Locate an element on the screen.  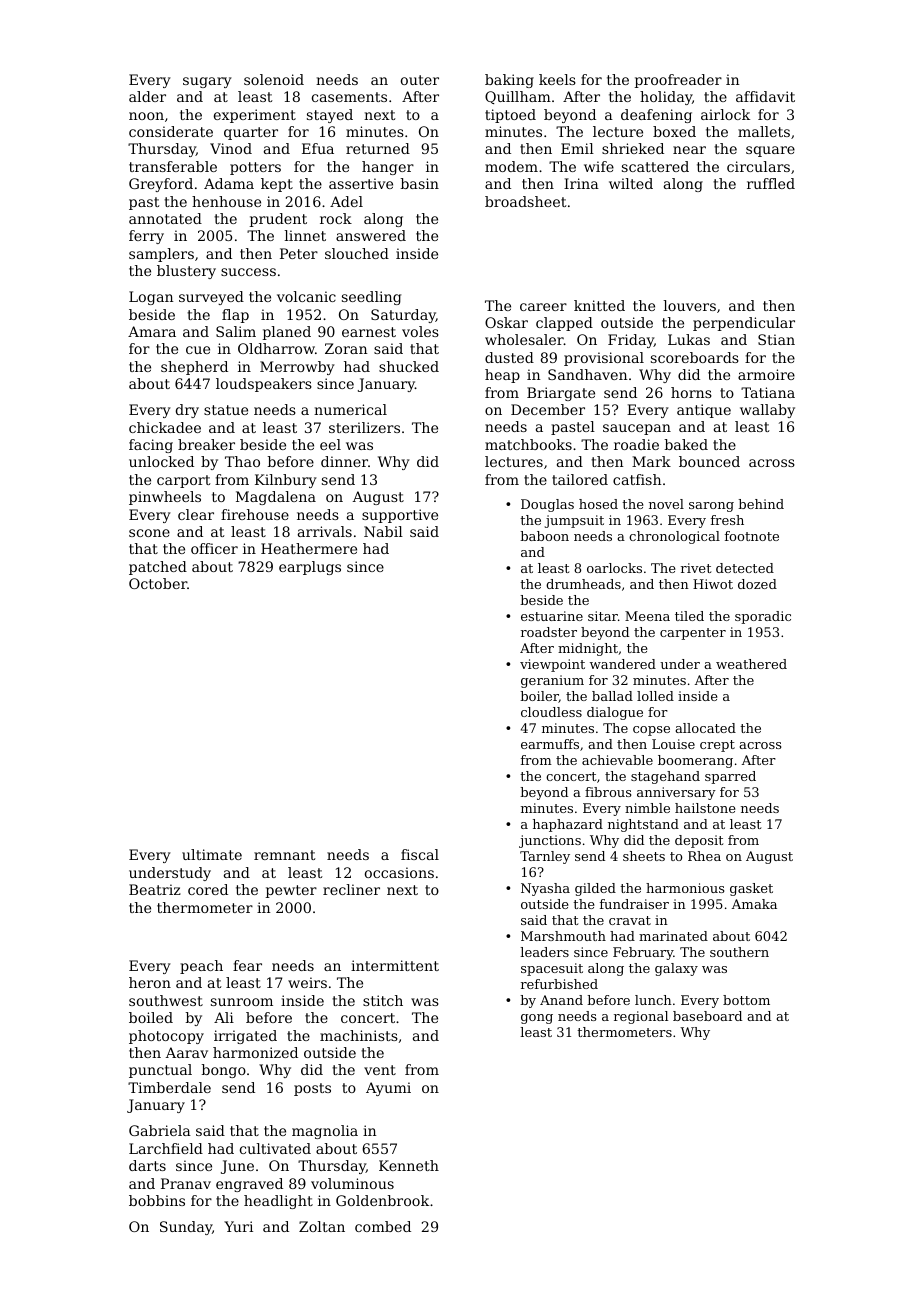
October is located at coordinates (158, 583).
